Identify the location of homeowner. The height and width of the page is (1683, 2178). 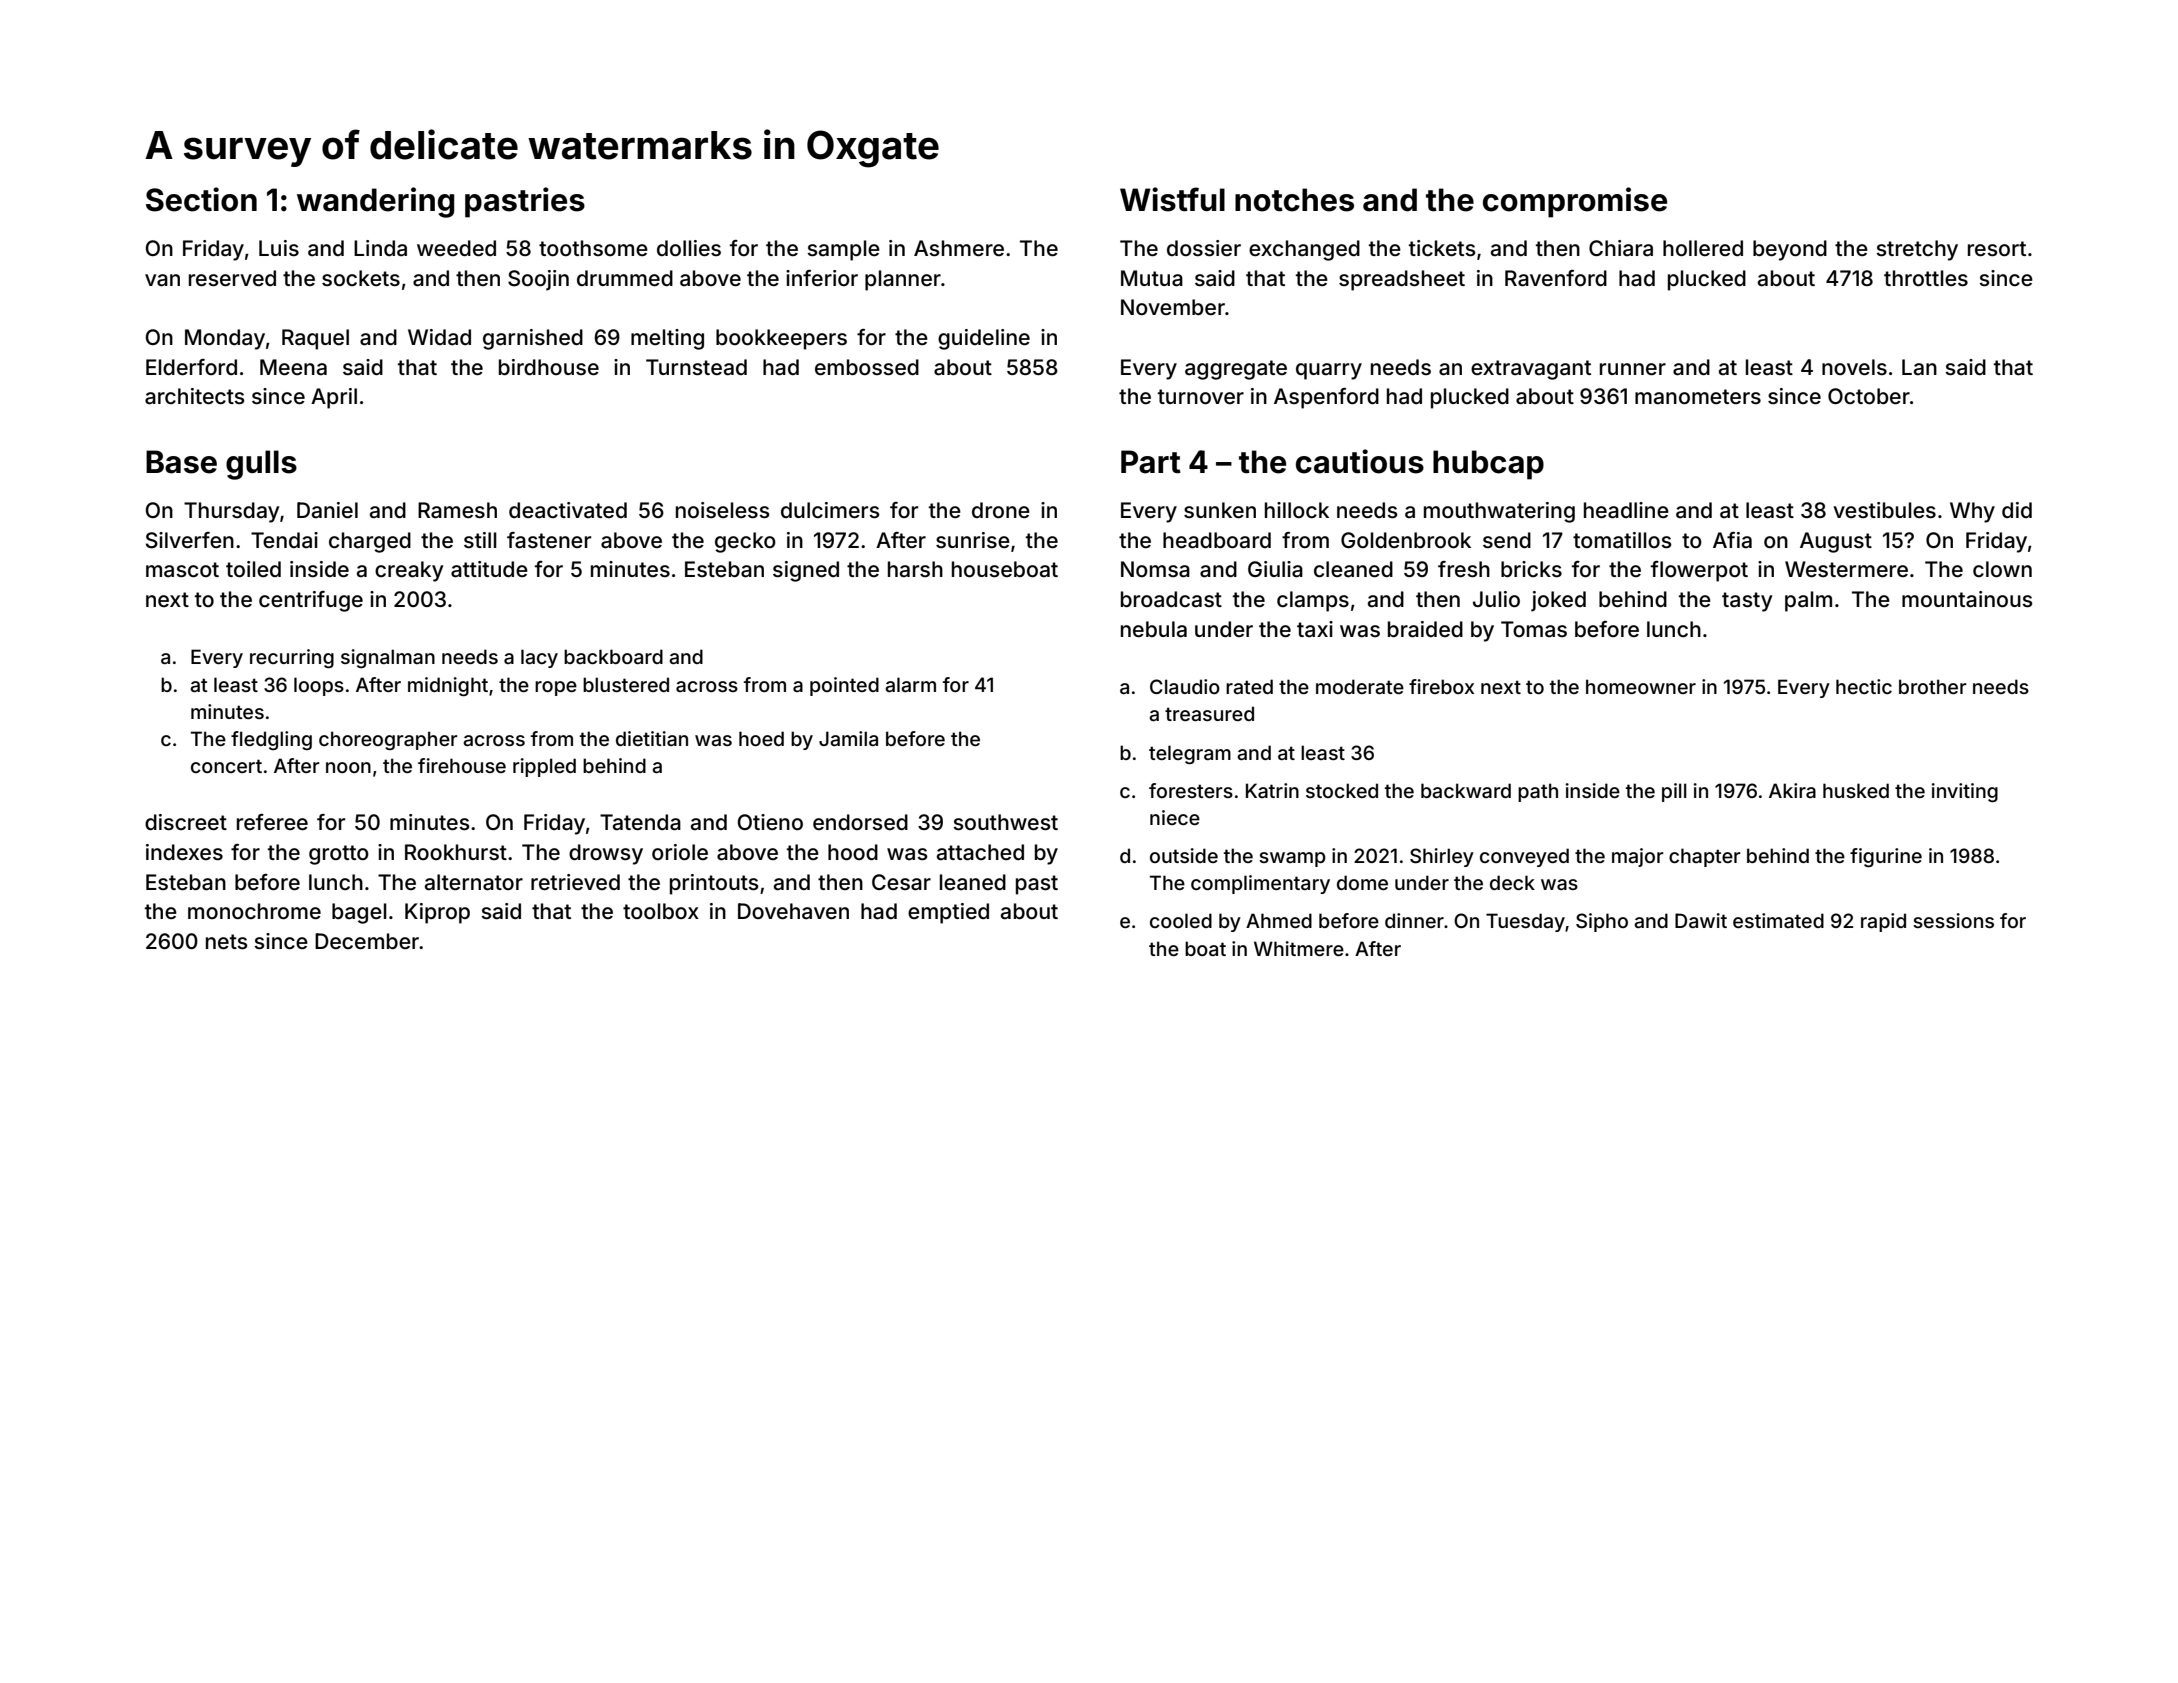
(1641, 686).
